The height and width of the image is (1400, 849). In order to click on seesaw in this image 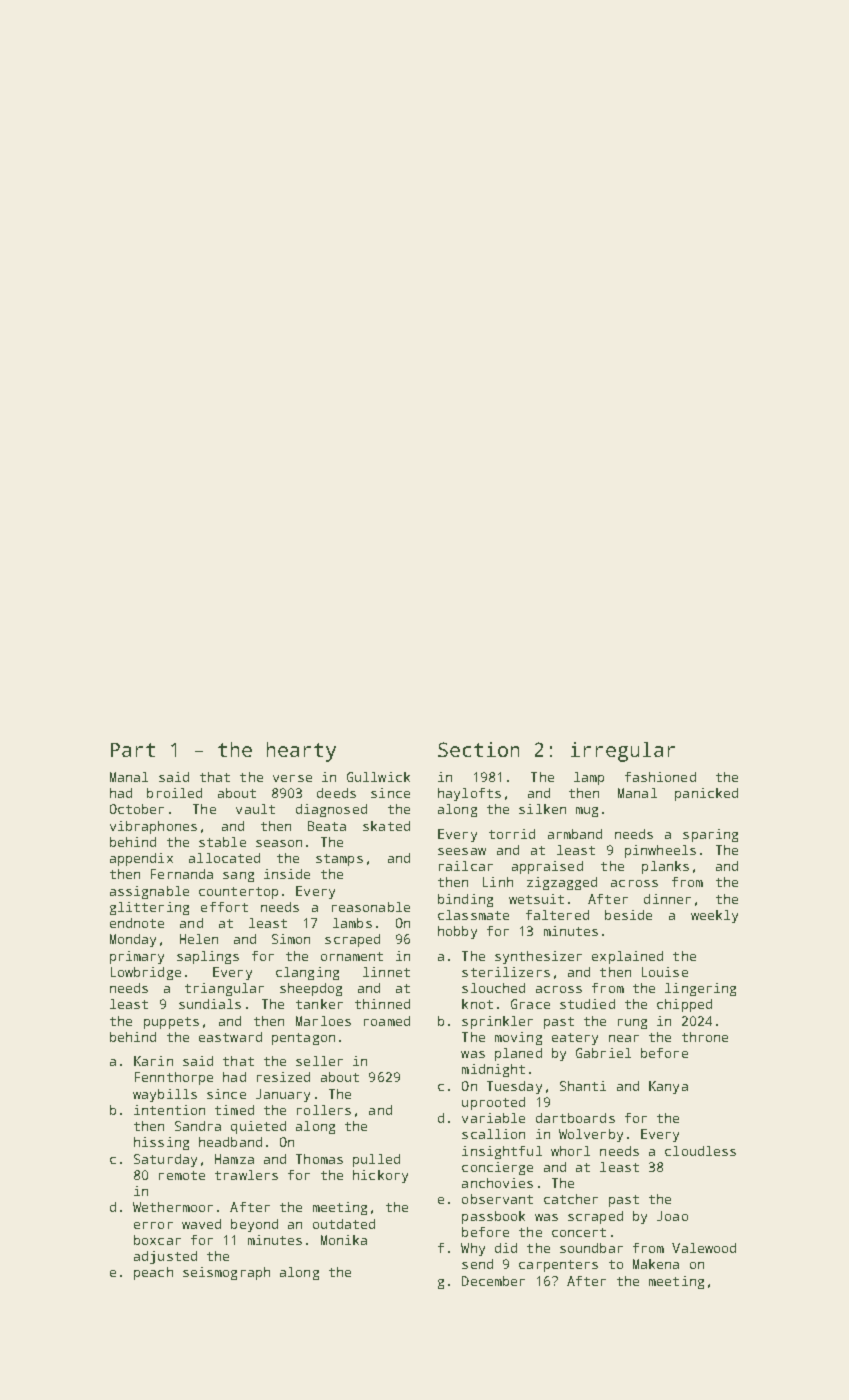, I will do `click(462, 851)`.
